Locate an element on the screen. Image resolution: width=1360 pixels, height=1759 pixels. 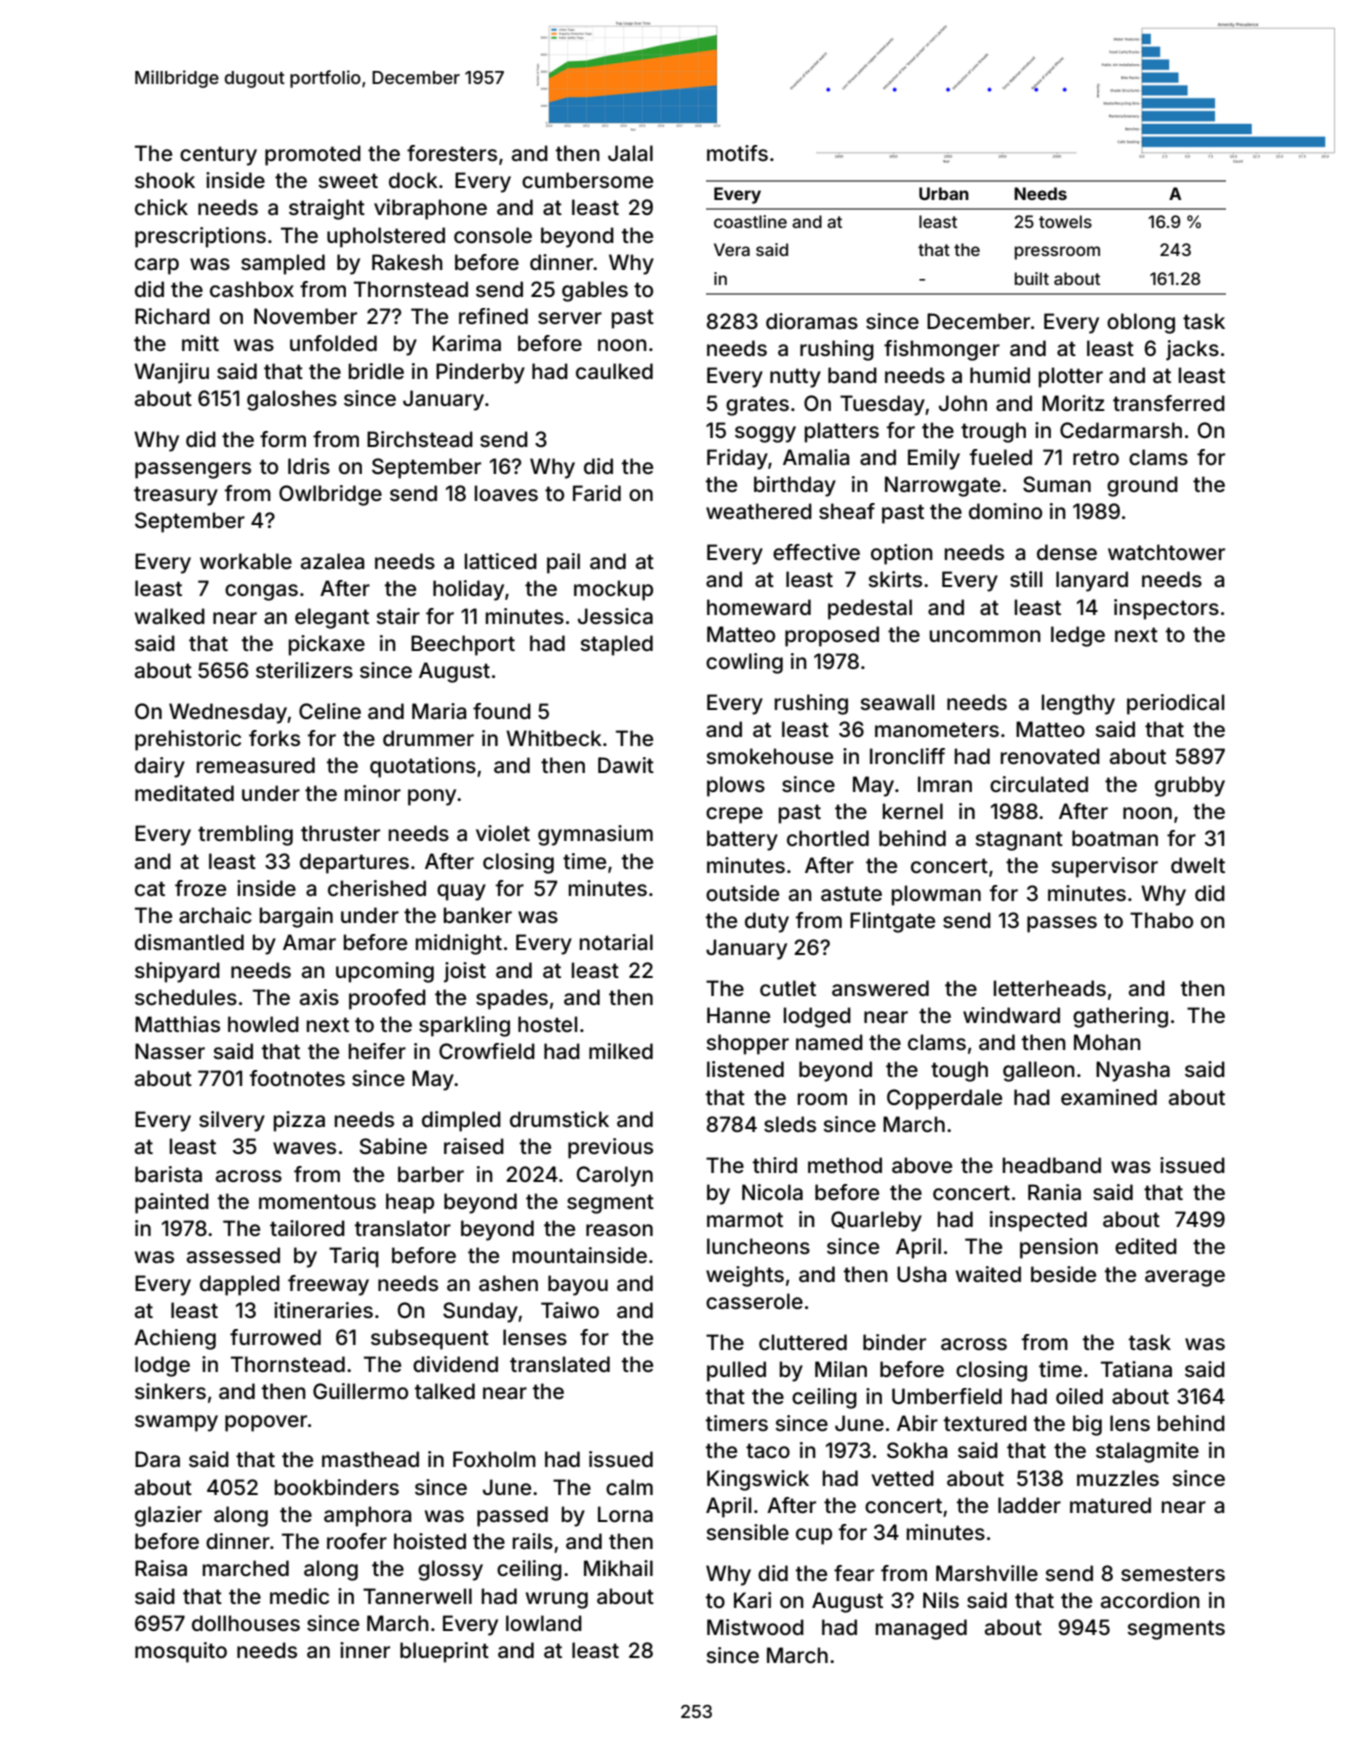
heifer is located at coordinates (377, 1051).
